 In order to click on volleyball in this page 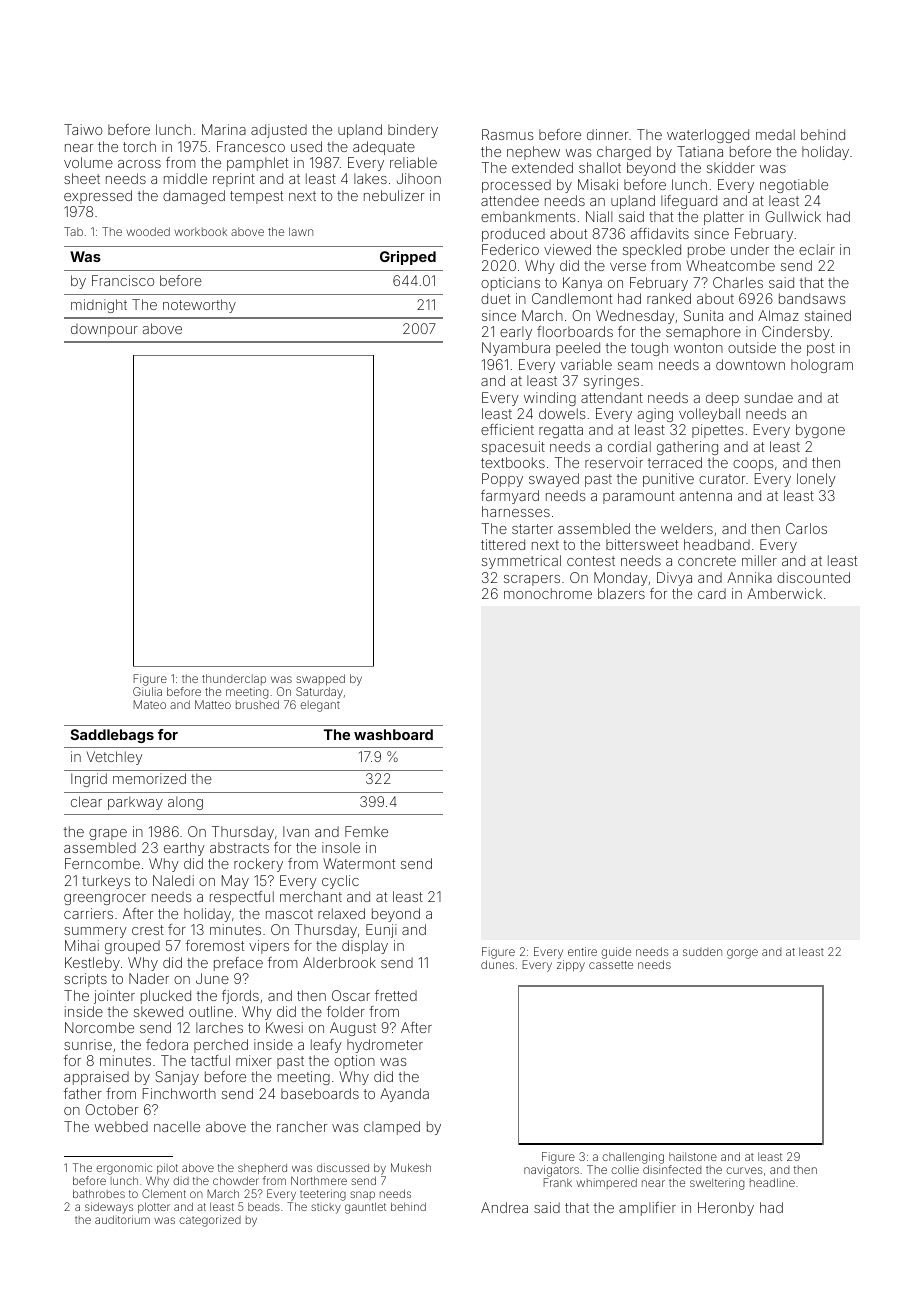, I will do `click(709, 415)`.
